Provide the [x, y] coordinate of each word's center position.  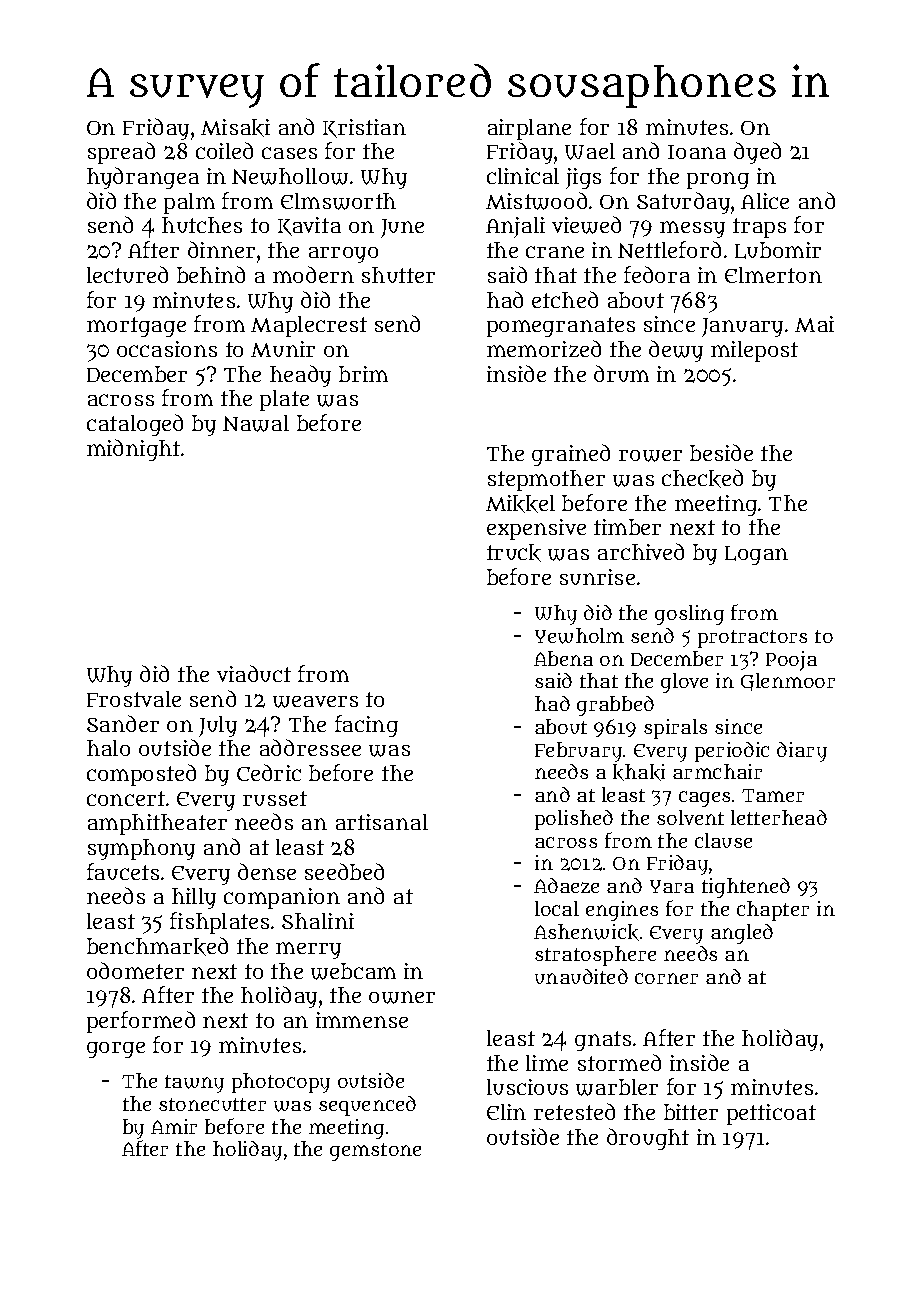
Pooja [791, 661]
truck [514, 553]
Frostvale [134, 699]
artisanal [382, 822]
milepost [754, 351]
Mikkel [520, 504]
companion [282, 898]
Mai [814, 324]
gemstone [375, 1152]
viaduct [254, 673]
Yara [672, 886]
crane [555, 252]
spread [121, 153]
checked [702, 478]
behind [211, 274]
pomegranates [561, 327]
